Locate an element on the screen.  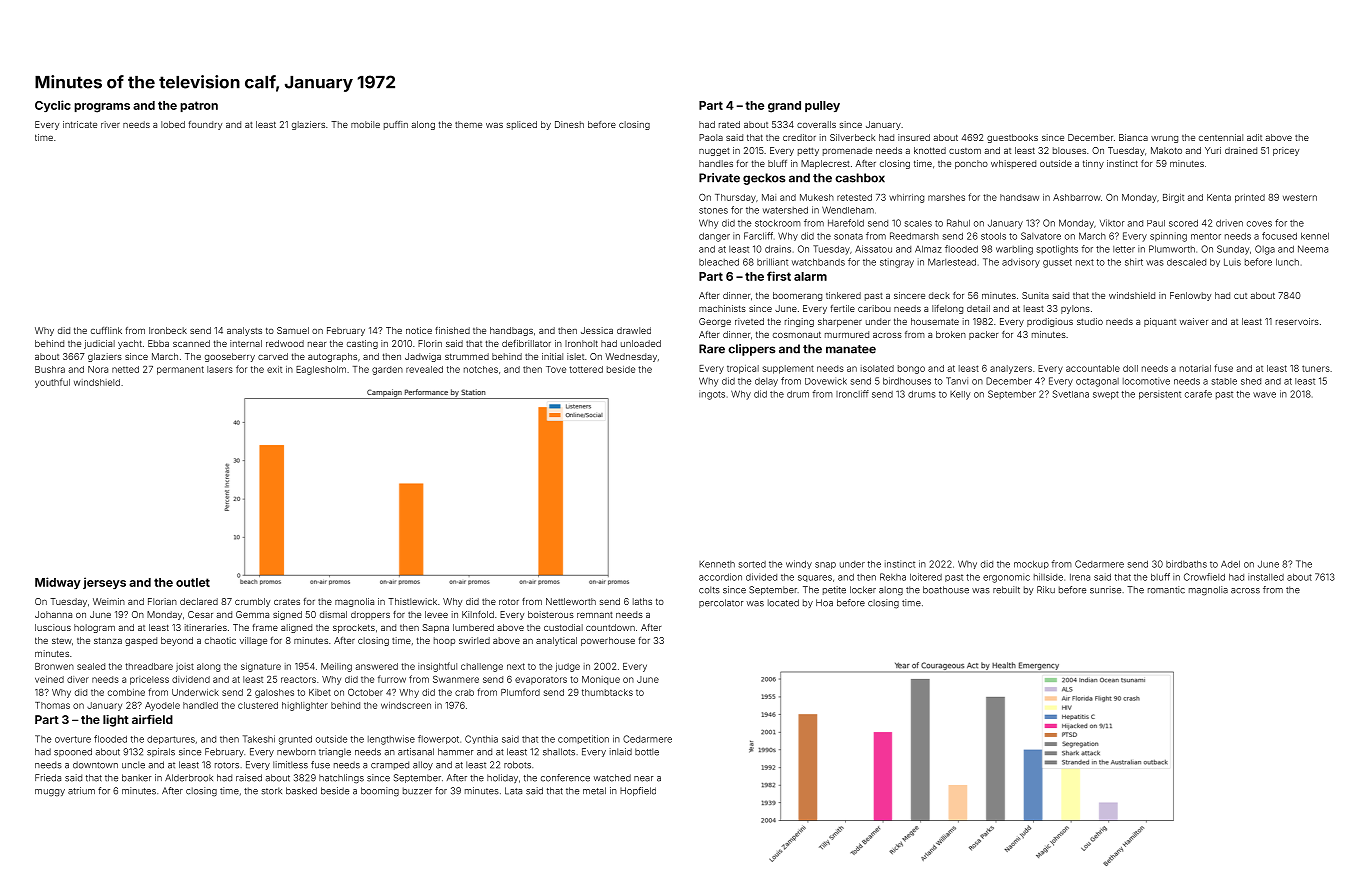
grand is located at coordinates (784, 107).
